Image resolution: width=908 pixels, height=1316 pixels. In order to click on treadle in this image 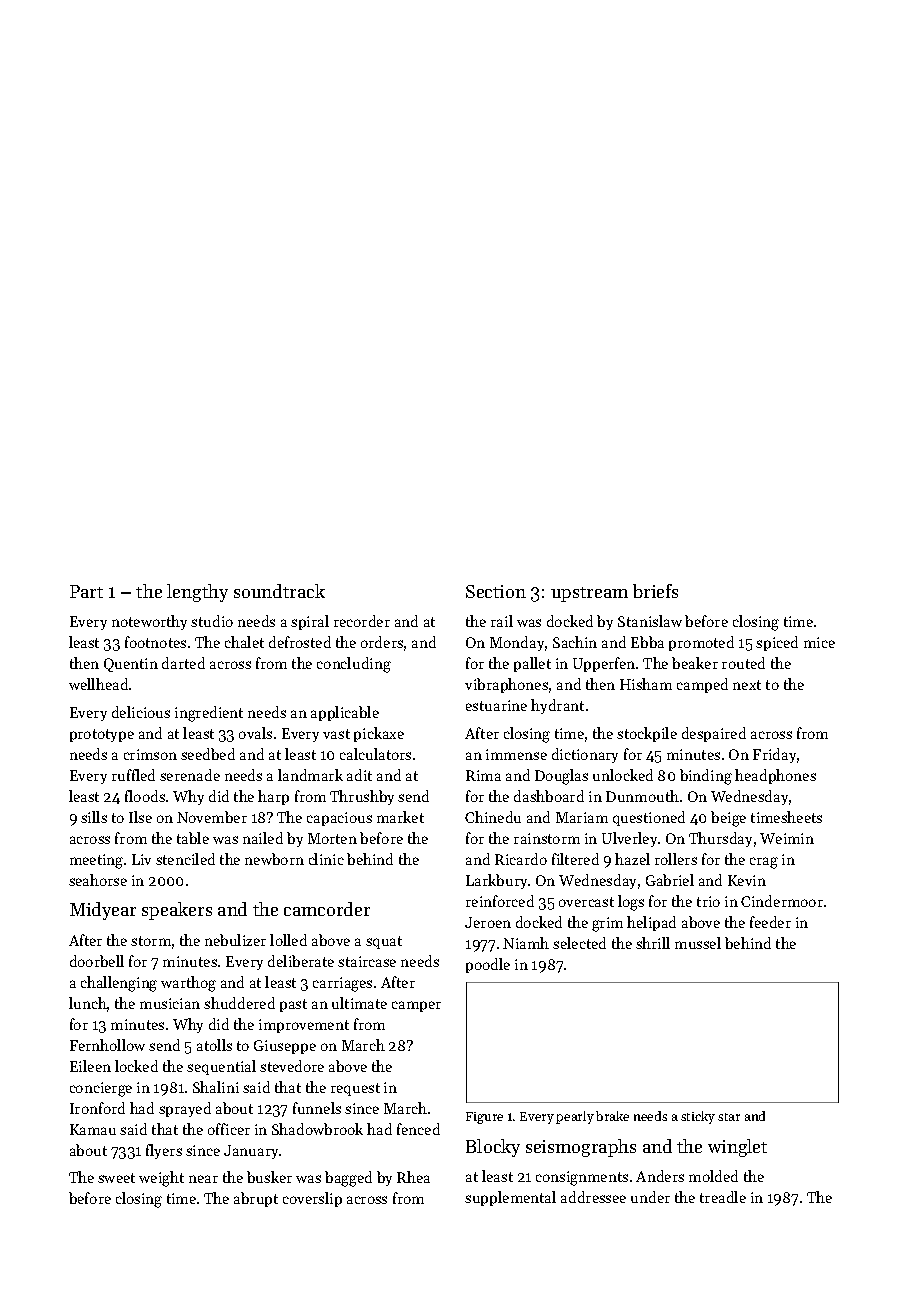, I will do `click(723, 1197)`.
